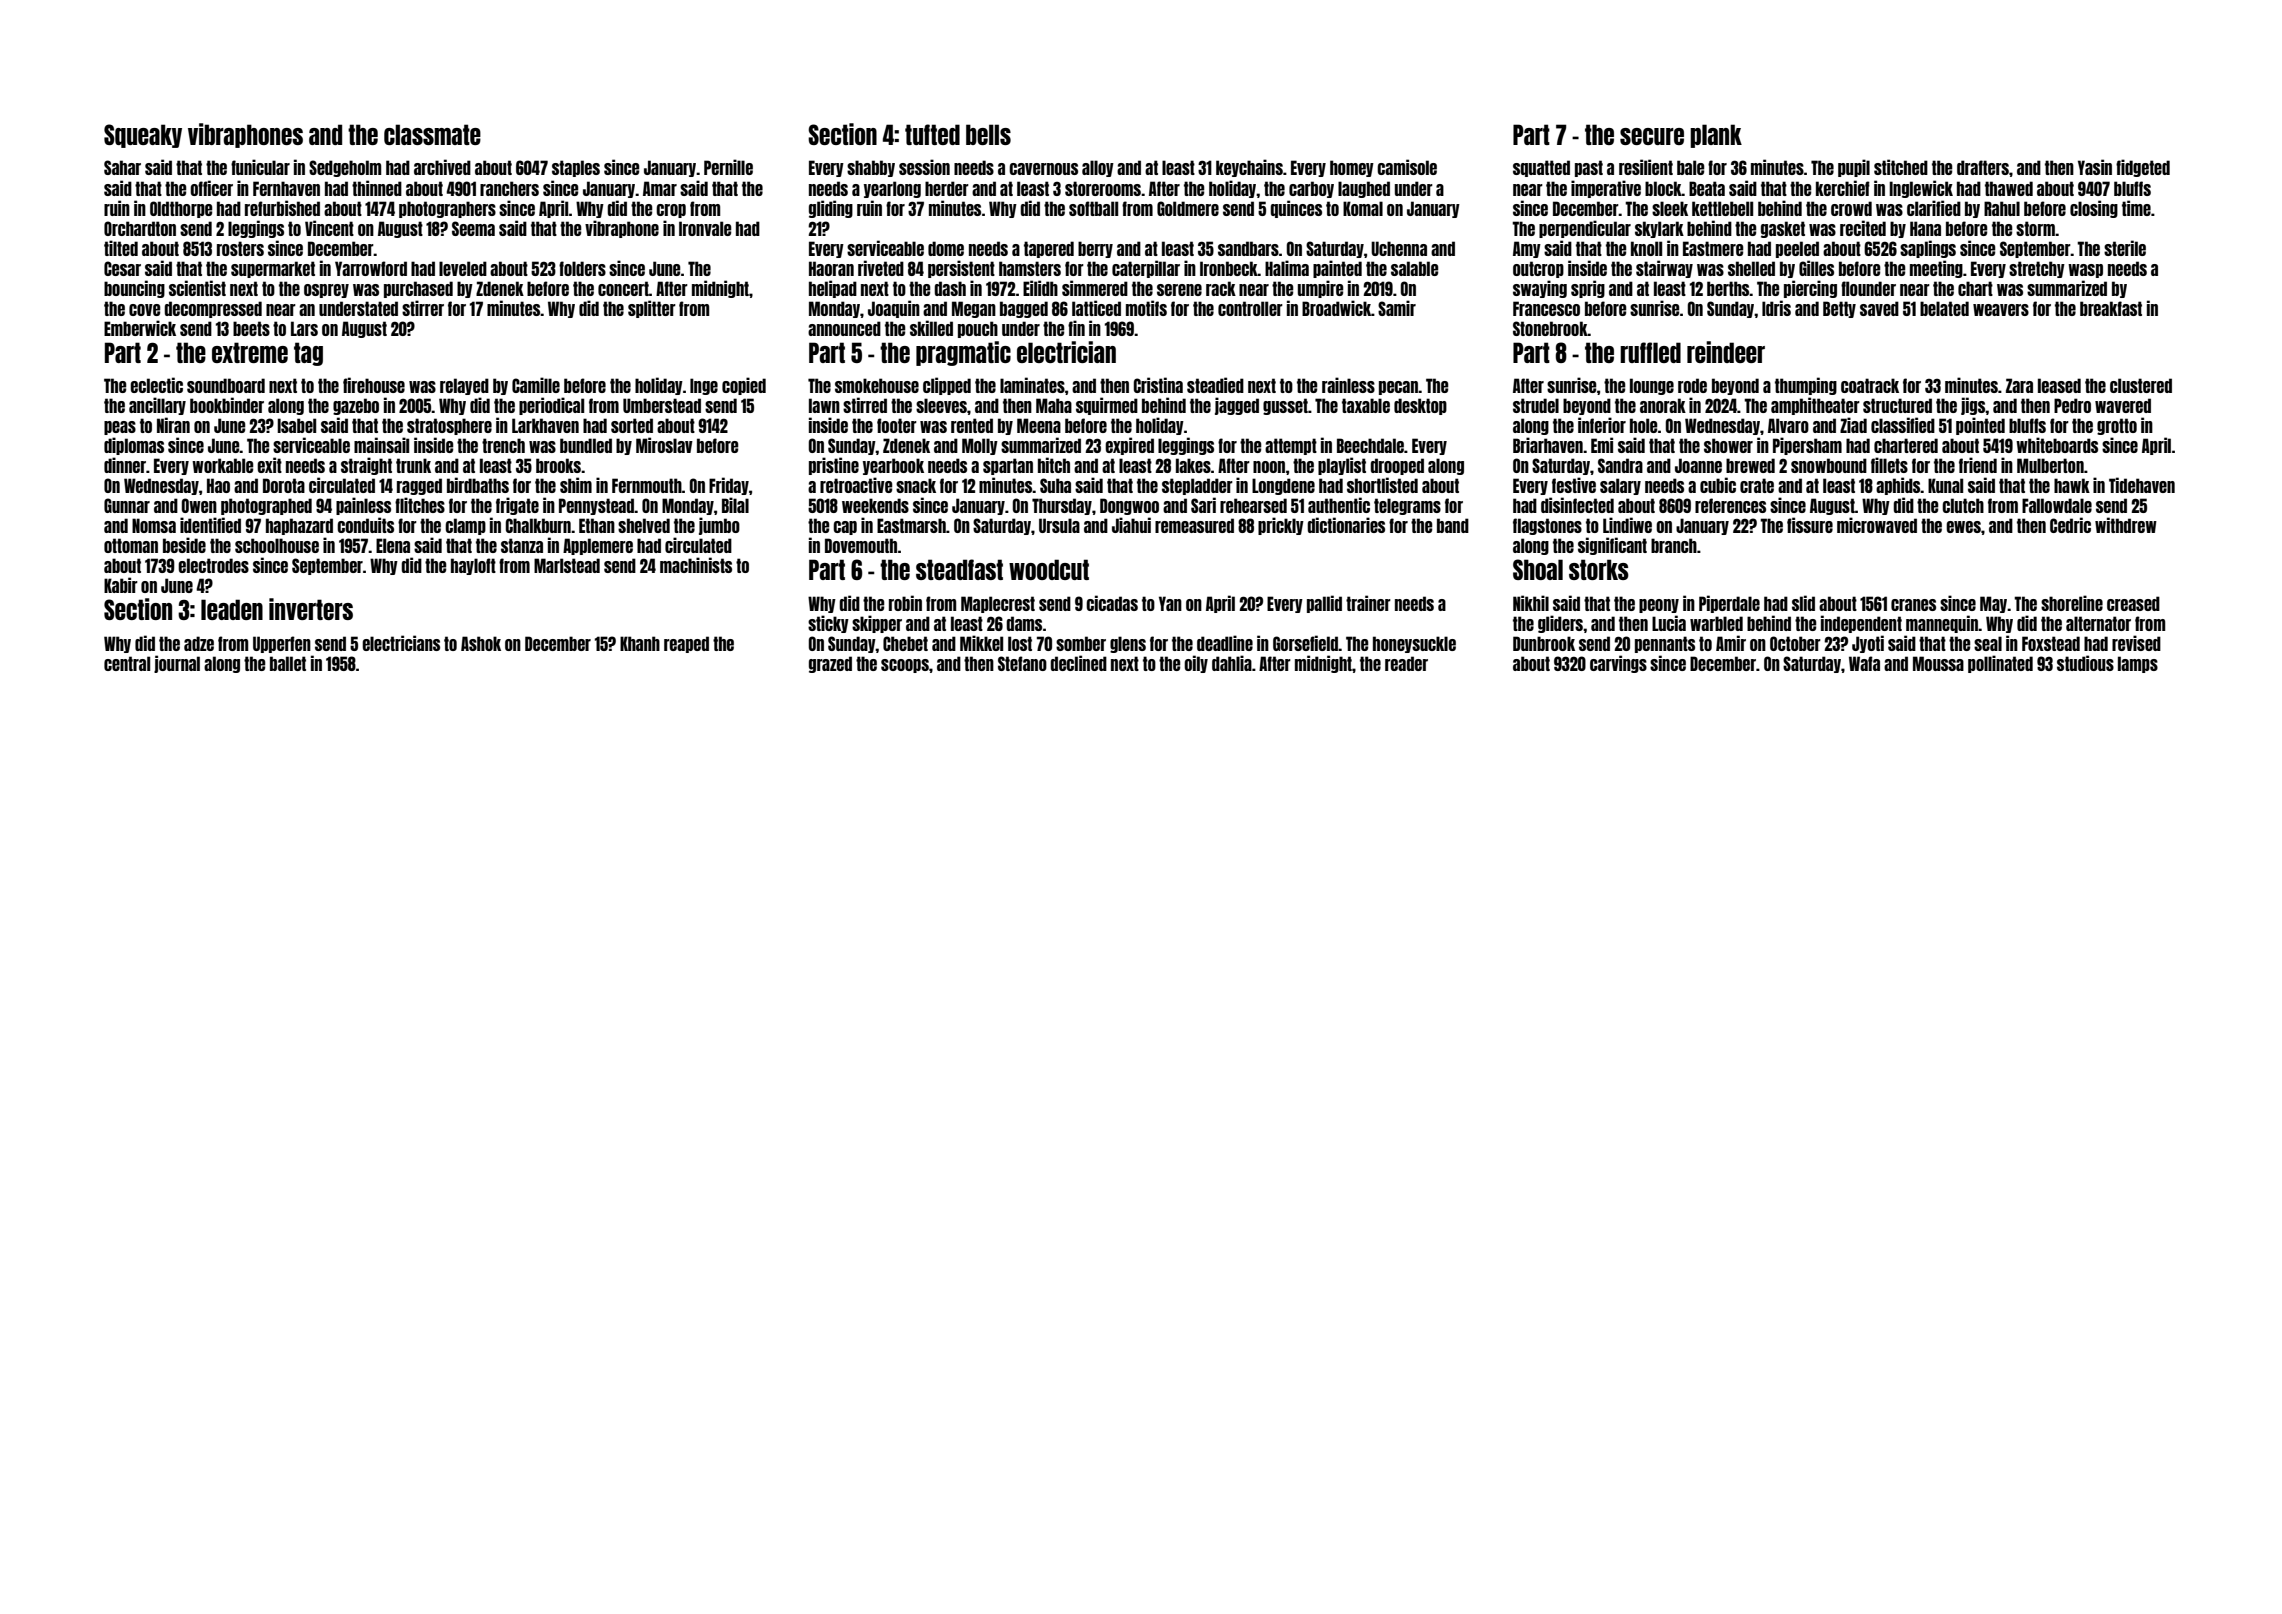 The height and width of the screenshot is (1614, 2282). What do you see at coordinates (356, 406) in the screenshot?
I see `gazebo` at bounding box center [356, 406].
